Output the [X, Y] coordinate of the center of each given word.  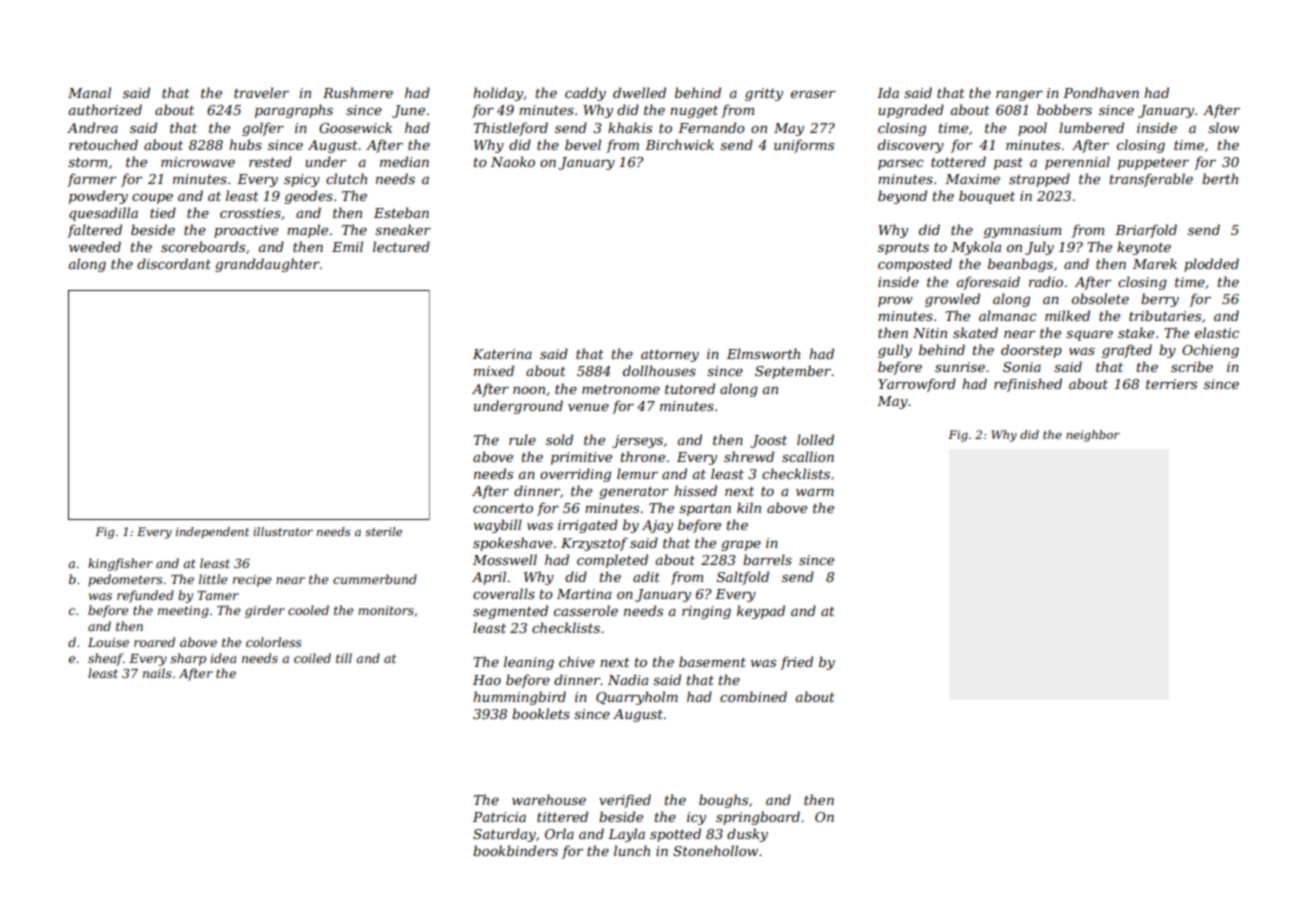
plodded [1211, 265]
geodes [309, 197]
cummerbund [375, 579]
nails [157, 673]
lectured [401, 246]
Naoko [513, 161]
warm [815, 492]
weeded [95, 246]
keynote [1144, 248]
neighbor [1093, 436]
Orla [559, 833]
